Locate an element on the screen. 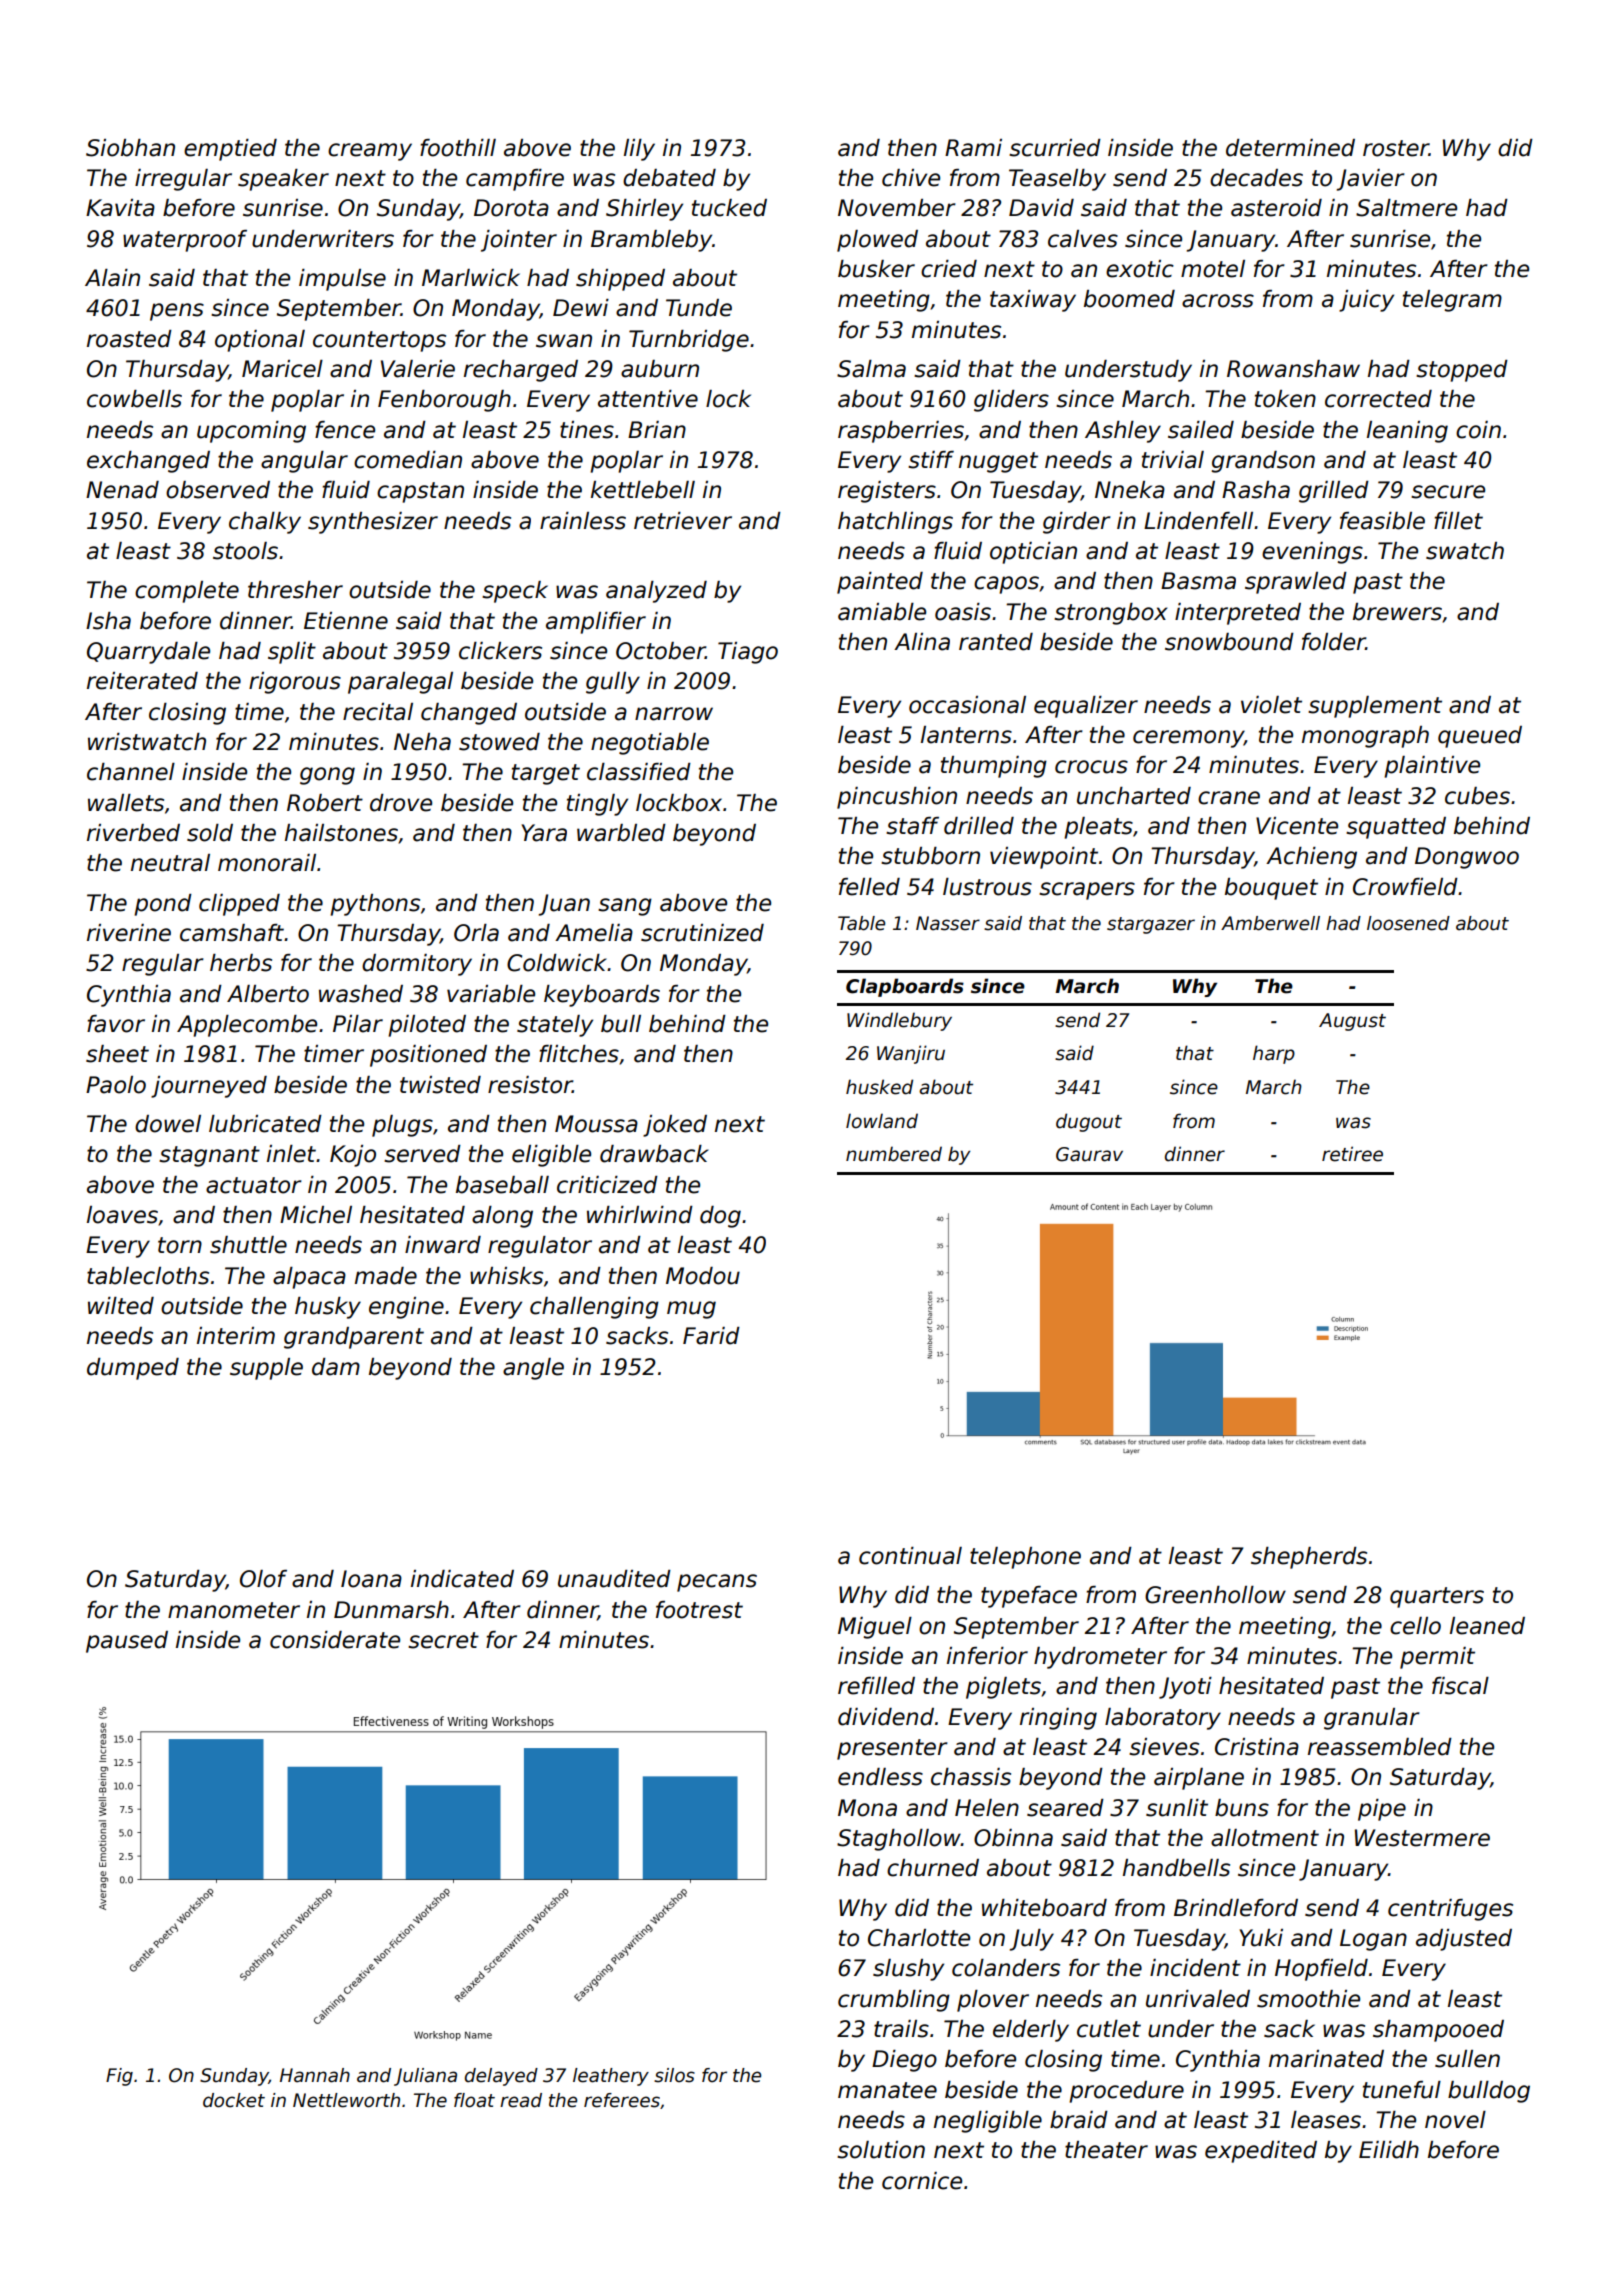  cornice is located at coordinates (922, 2181).
